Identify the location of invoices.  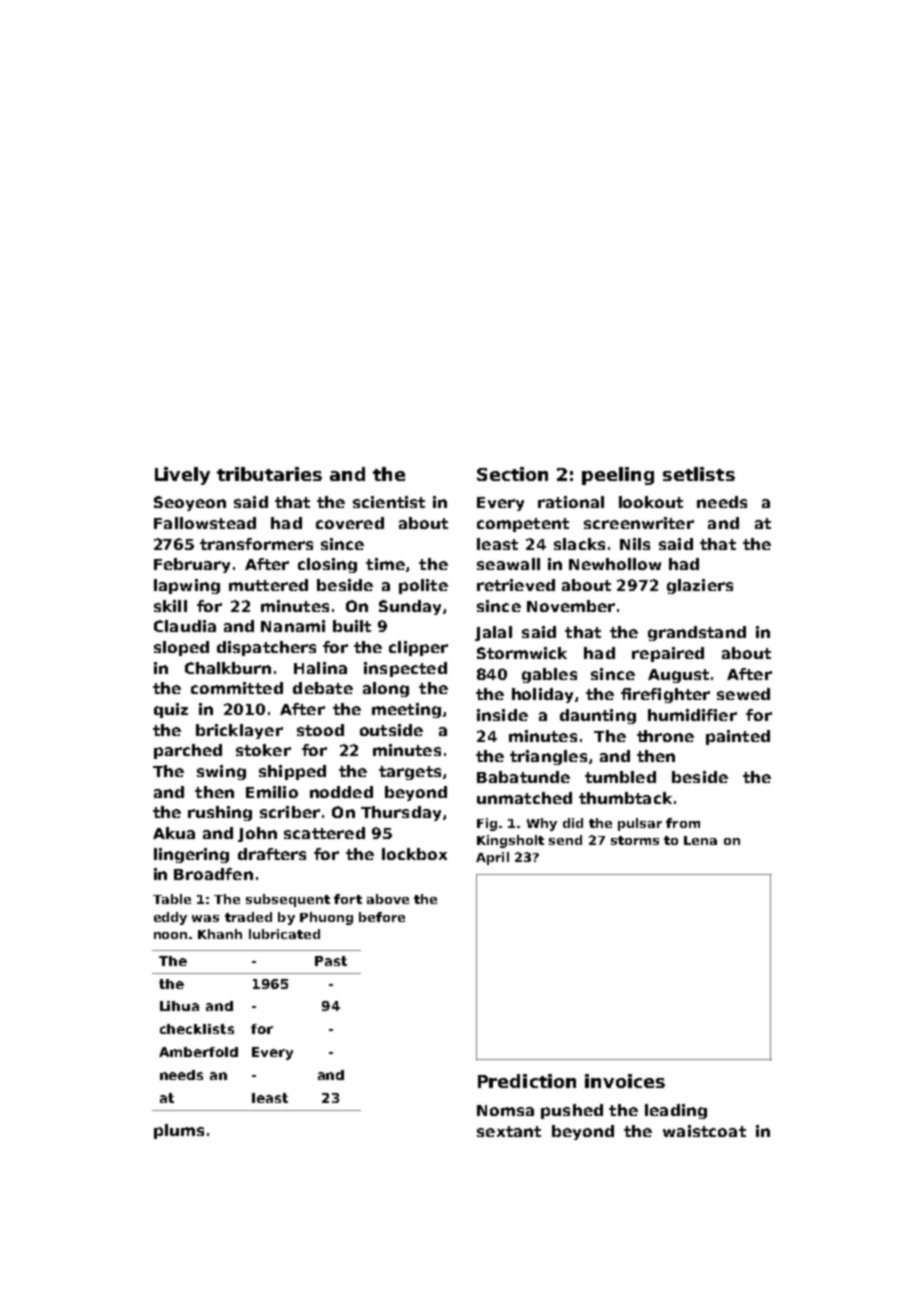
(625, 1081).
